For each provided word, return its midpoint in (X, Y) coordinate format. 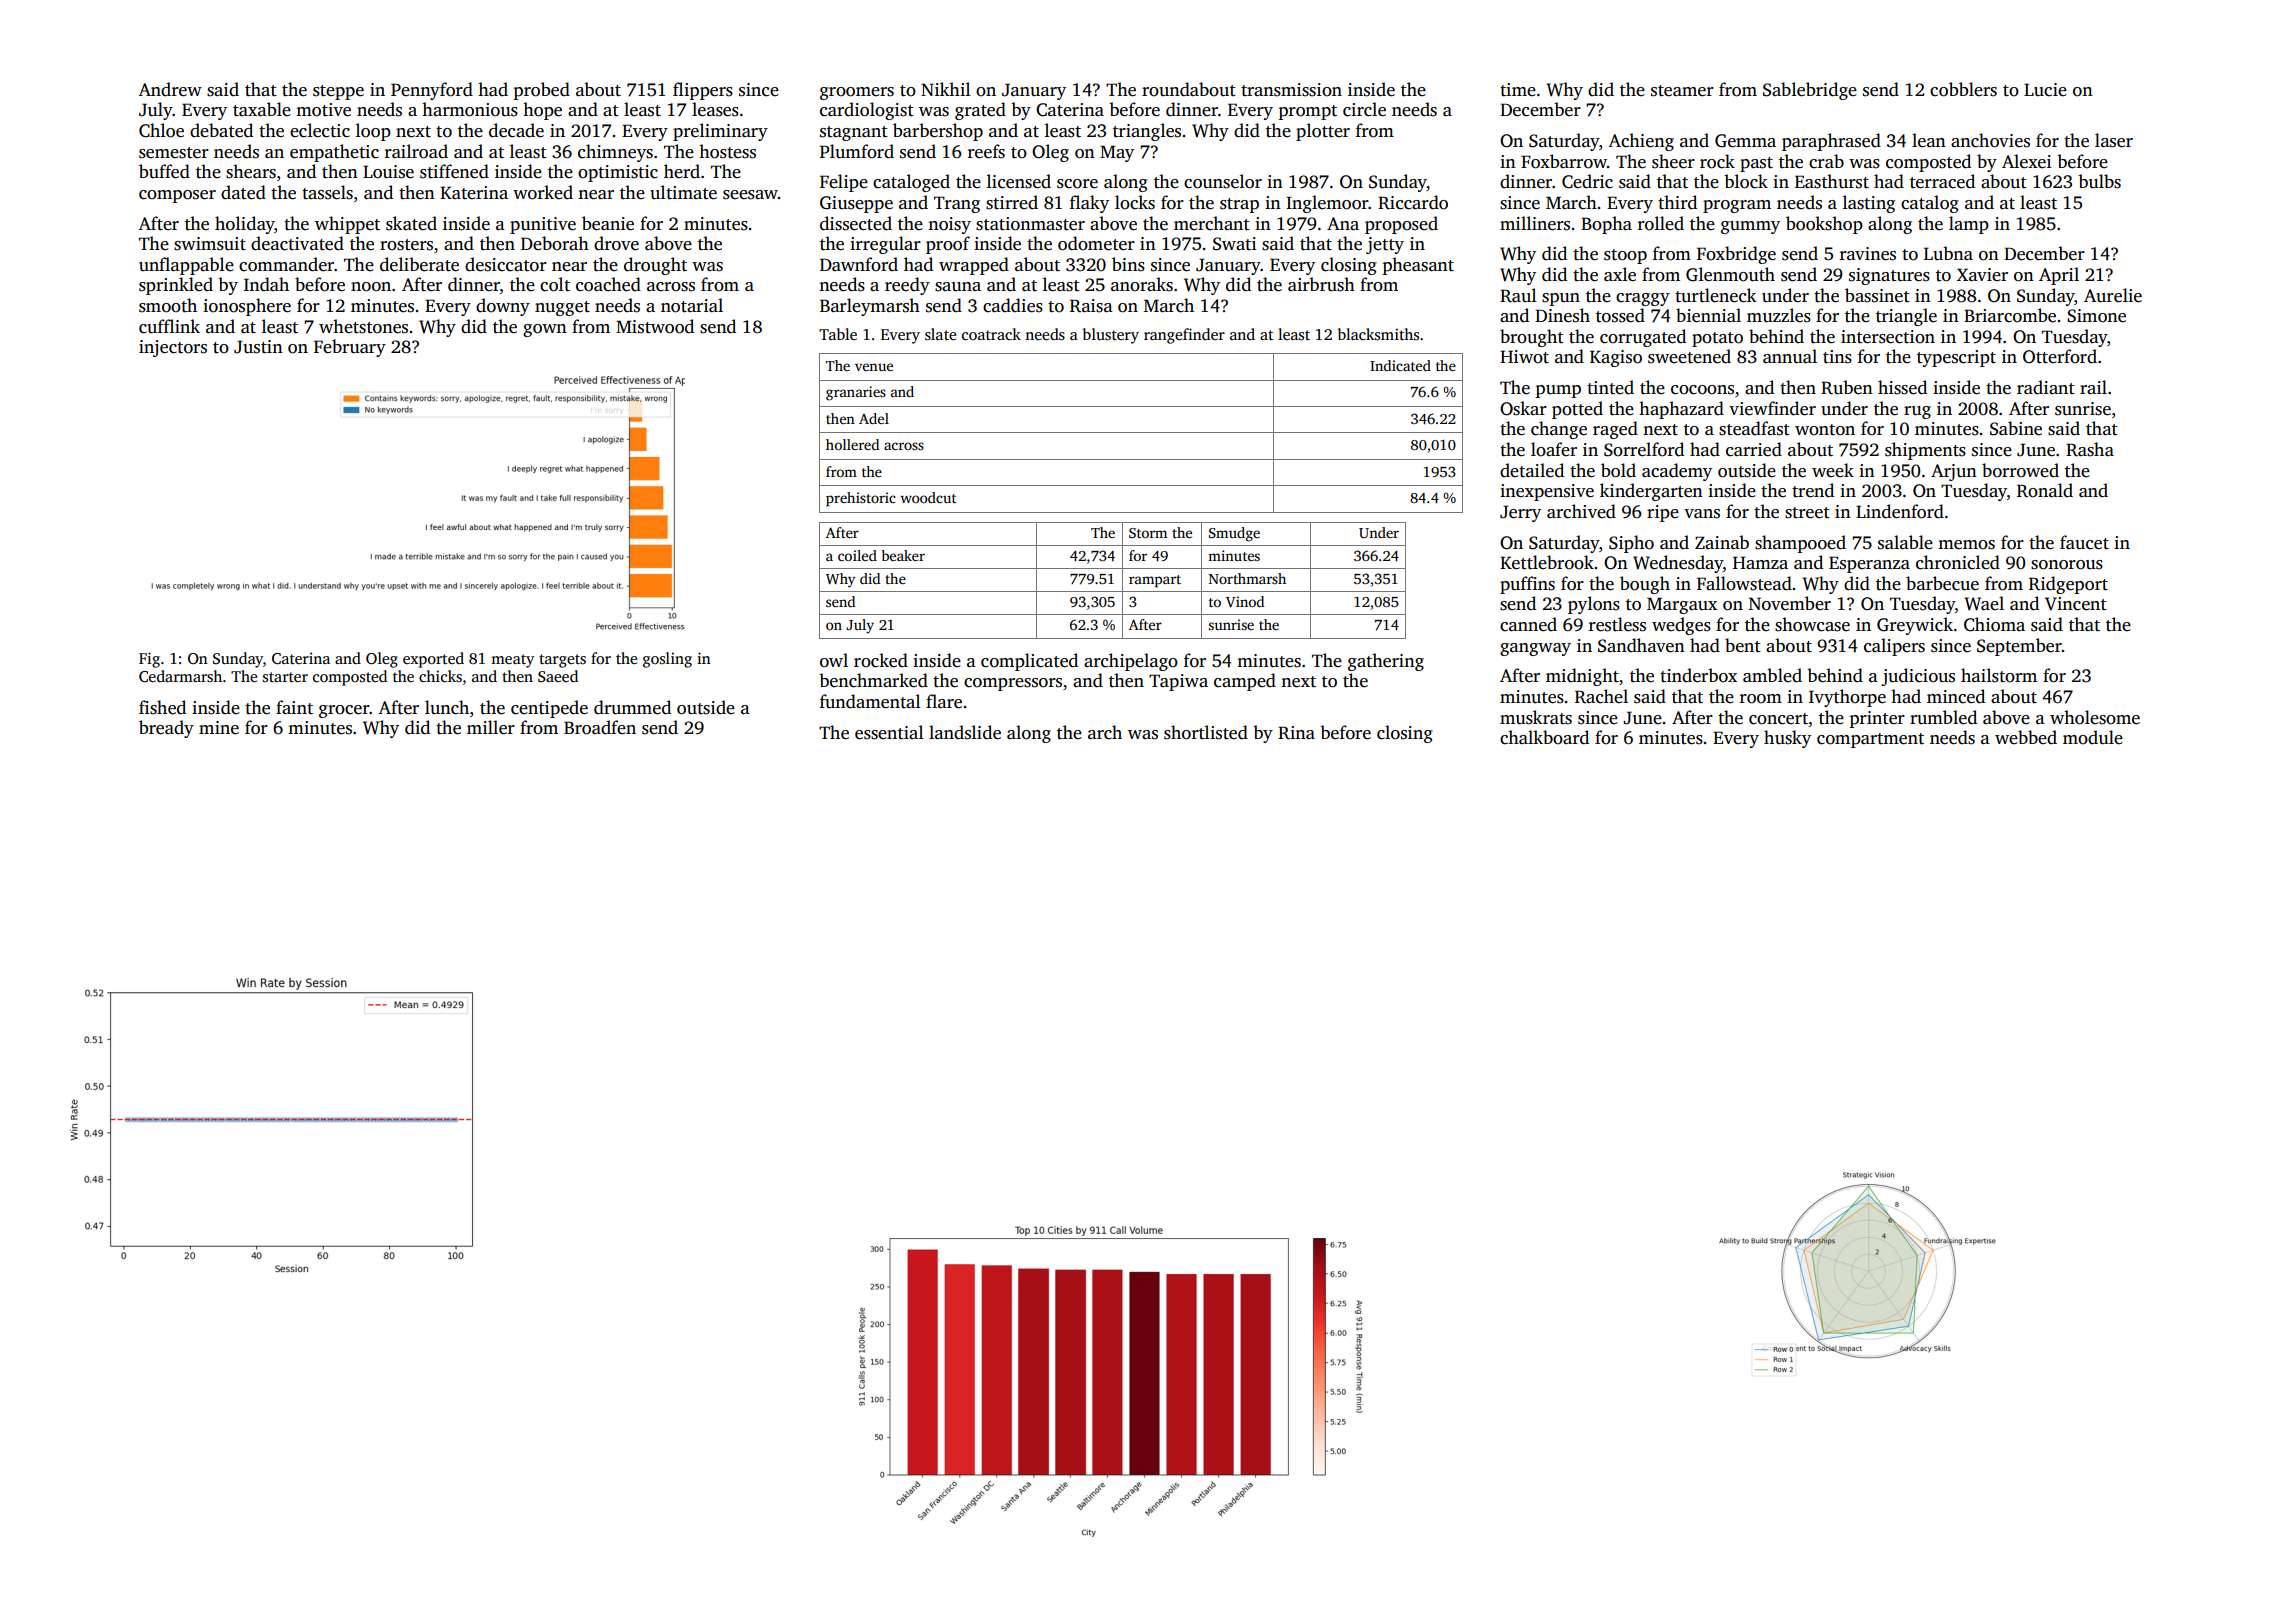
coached (608, 284)
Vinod (1245, 601)
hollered (852, 444)
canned (1528, 624)
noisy (949, 225)
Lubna (1948, 253)
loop (373, 132)
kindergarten (1651, 492)
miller (491, 727)
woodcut (928, 497)
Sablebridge (1810, 91)
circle (1364, 109)
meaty (512, 661)
